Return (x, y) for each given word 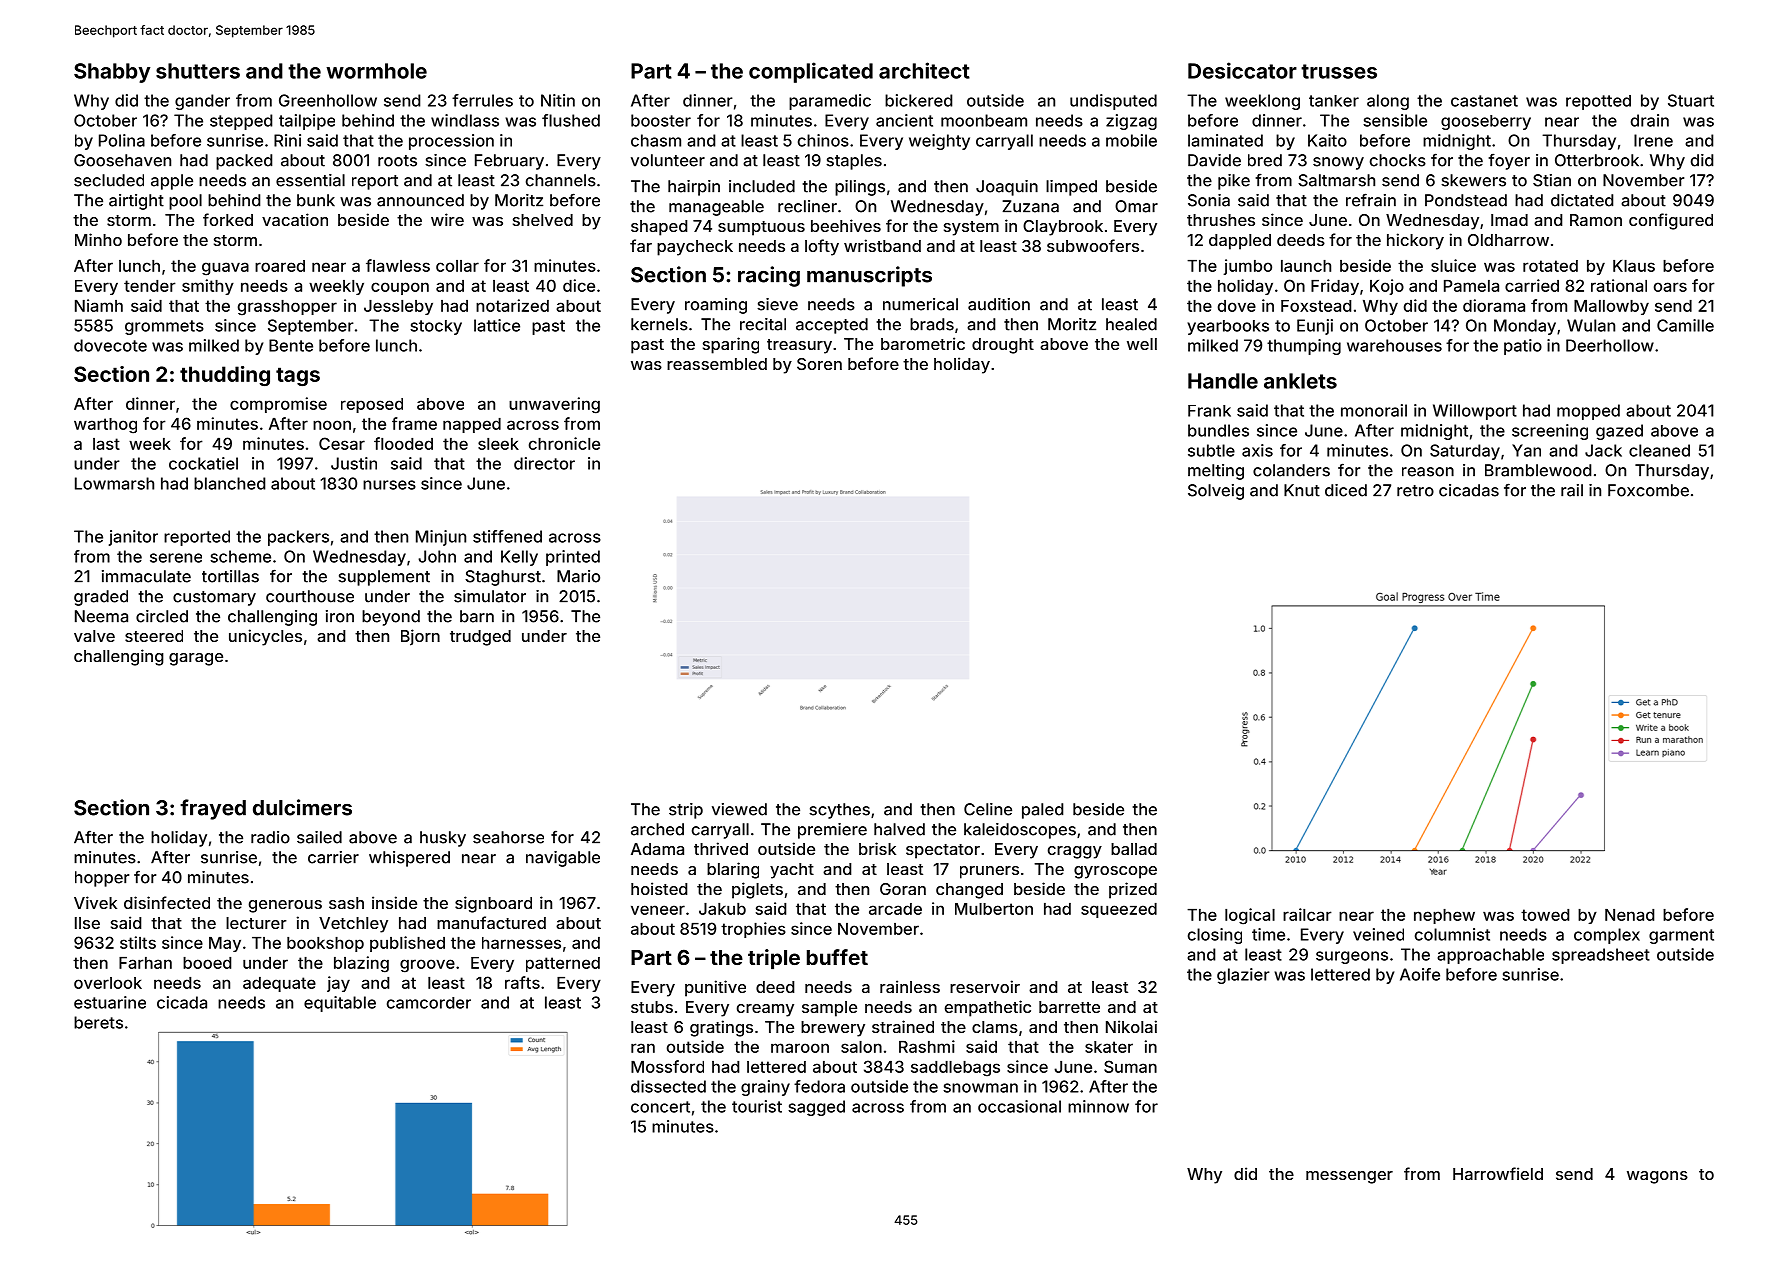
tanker (1334, 101)
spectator (943, 851)
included (762, 186)
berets (98, 1022)
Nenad (1629, 915)
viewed (739, 809)
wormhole (376, 71)
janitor (133, 538)
